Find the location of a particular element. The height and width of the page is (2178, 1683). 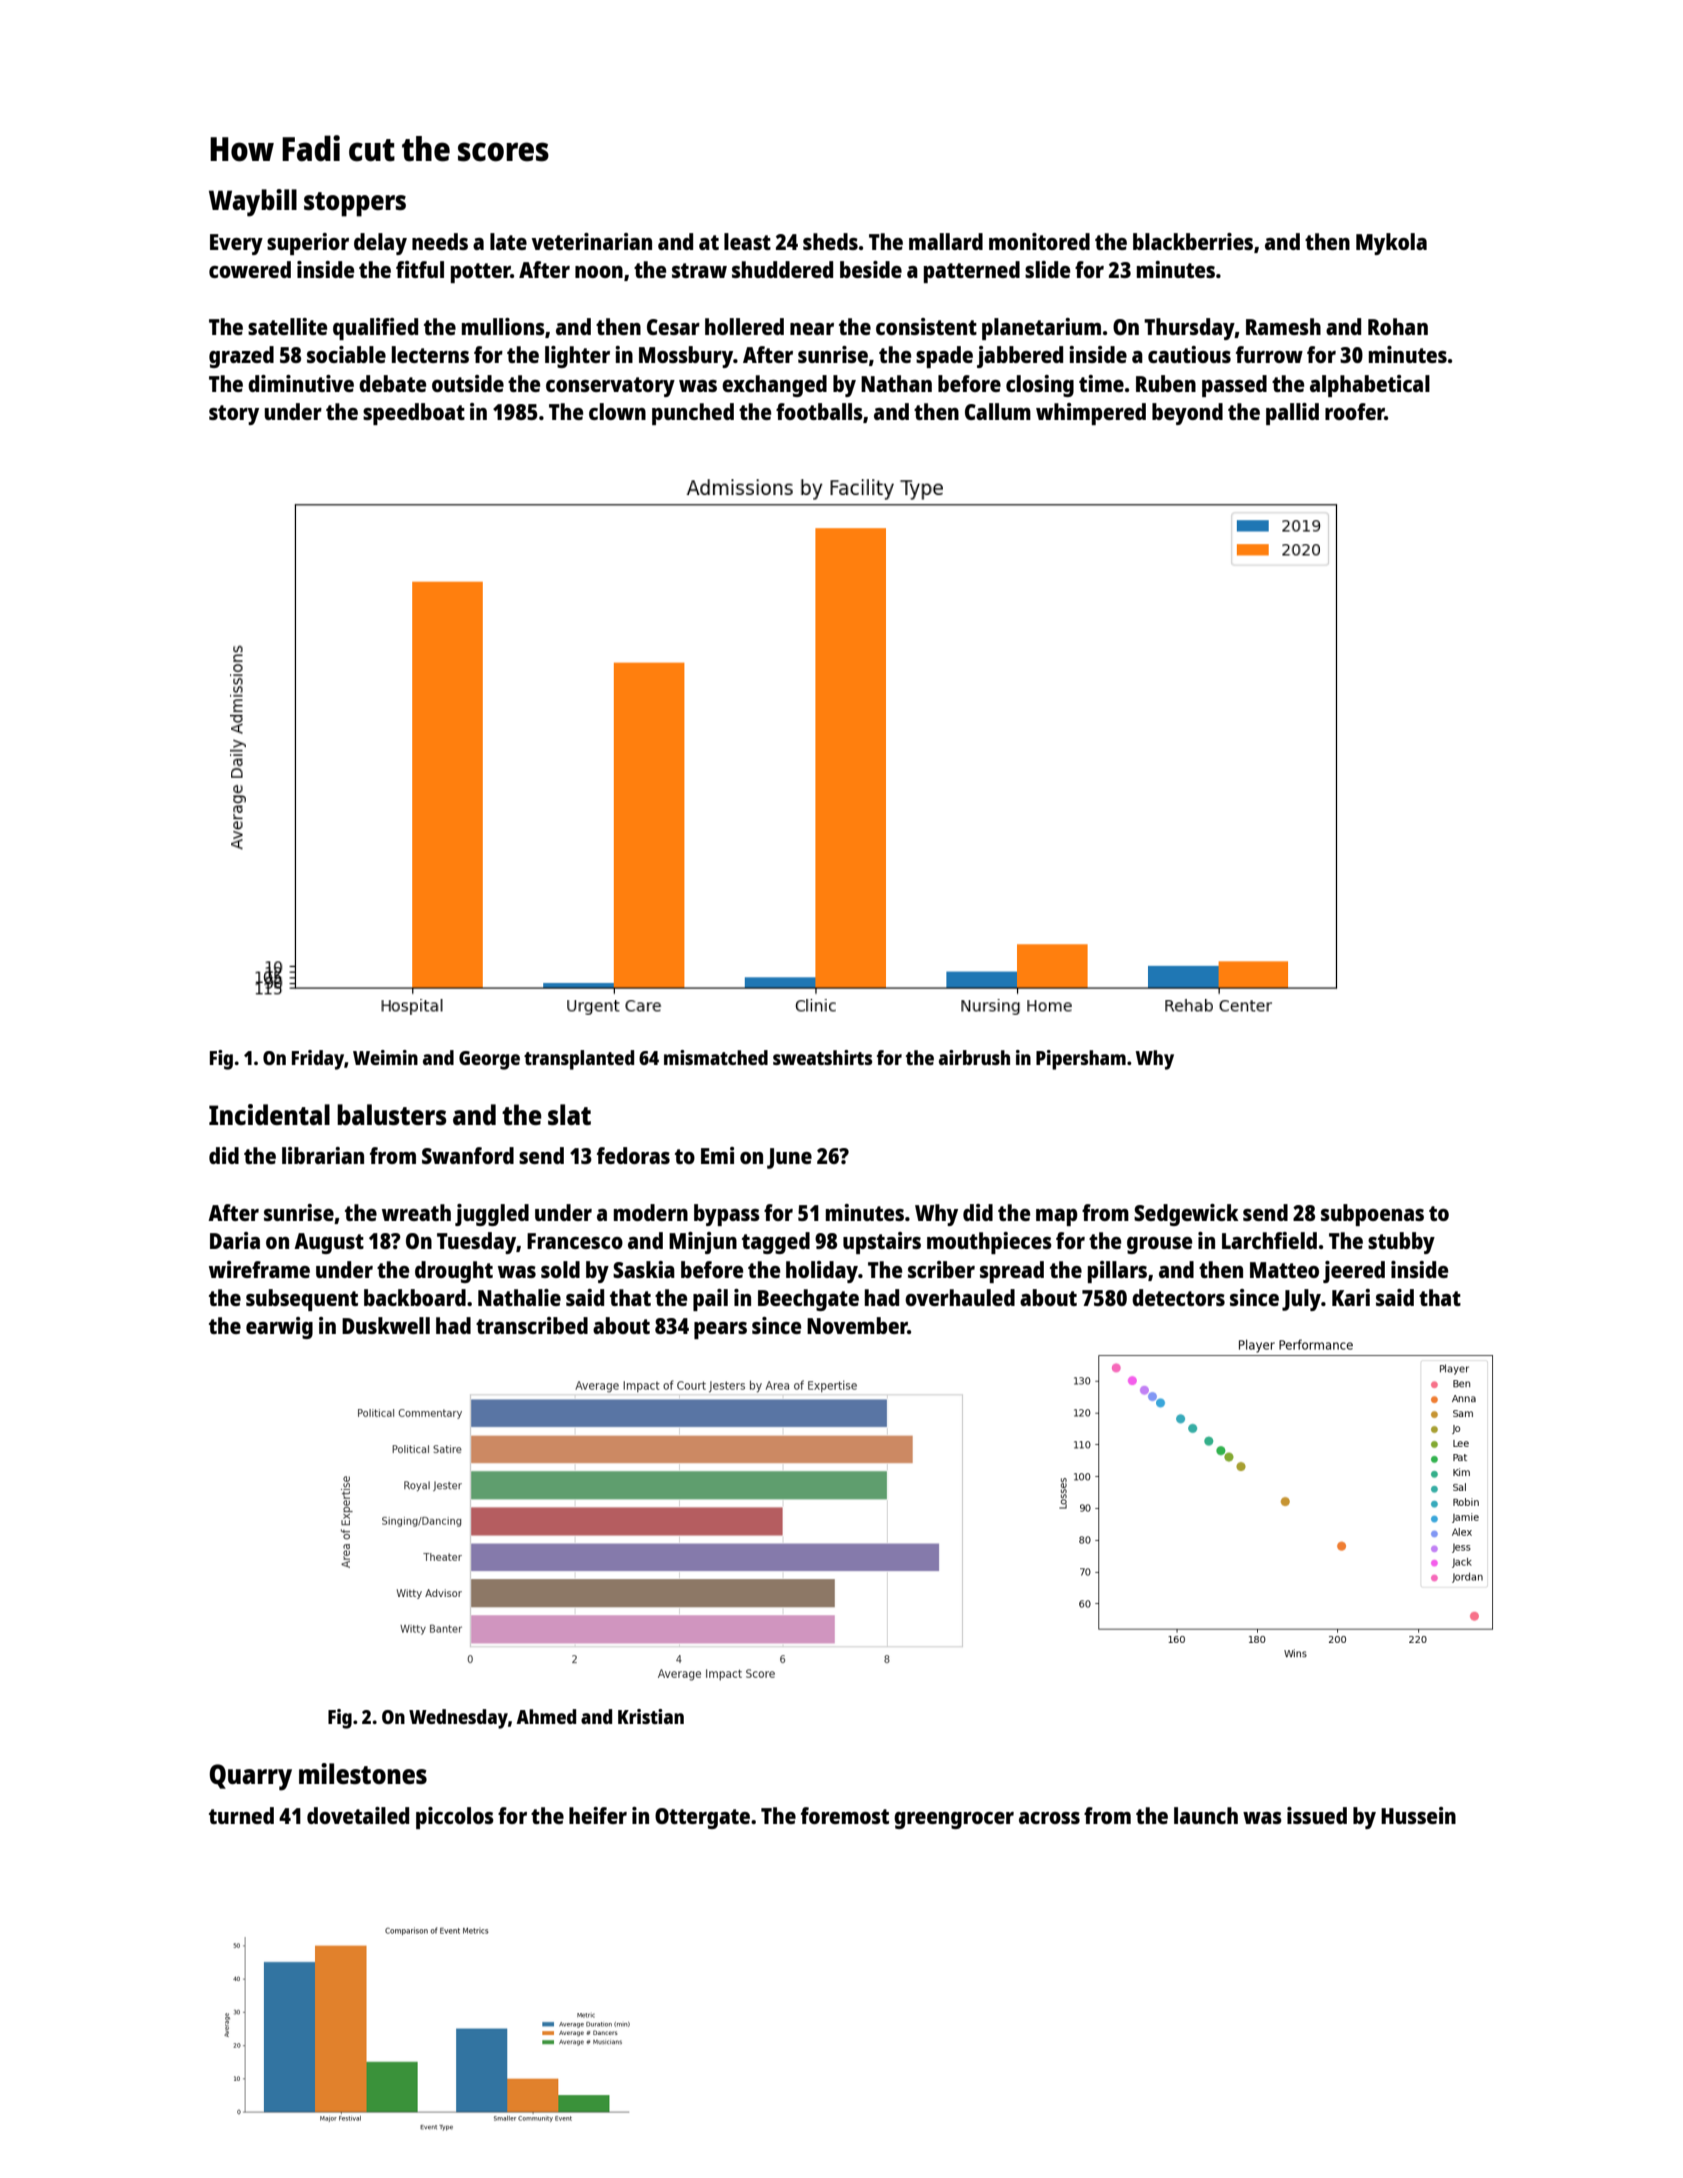

Incidental is located at coordinates (269, 1114).
